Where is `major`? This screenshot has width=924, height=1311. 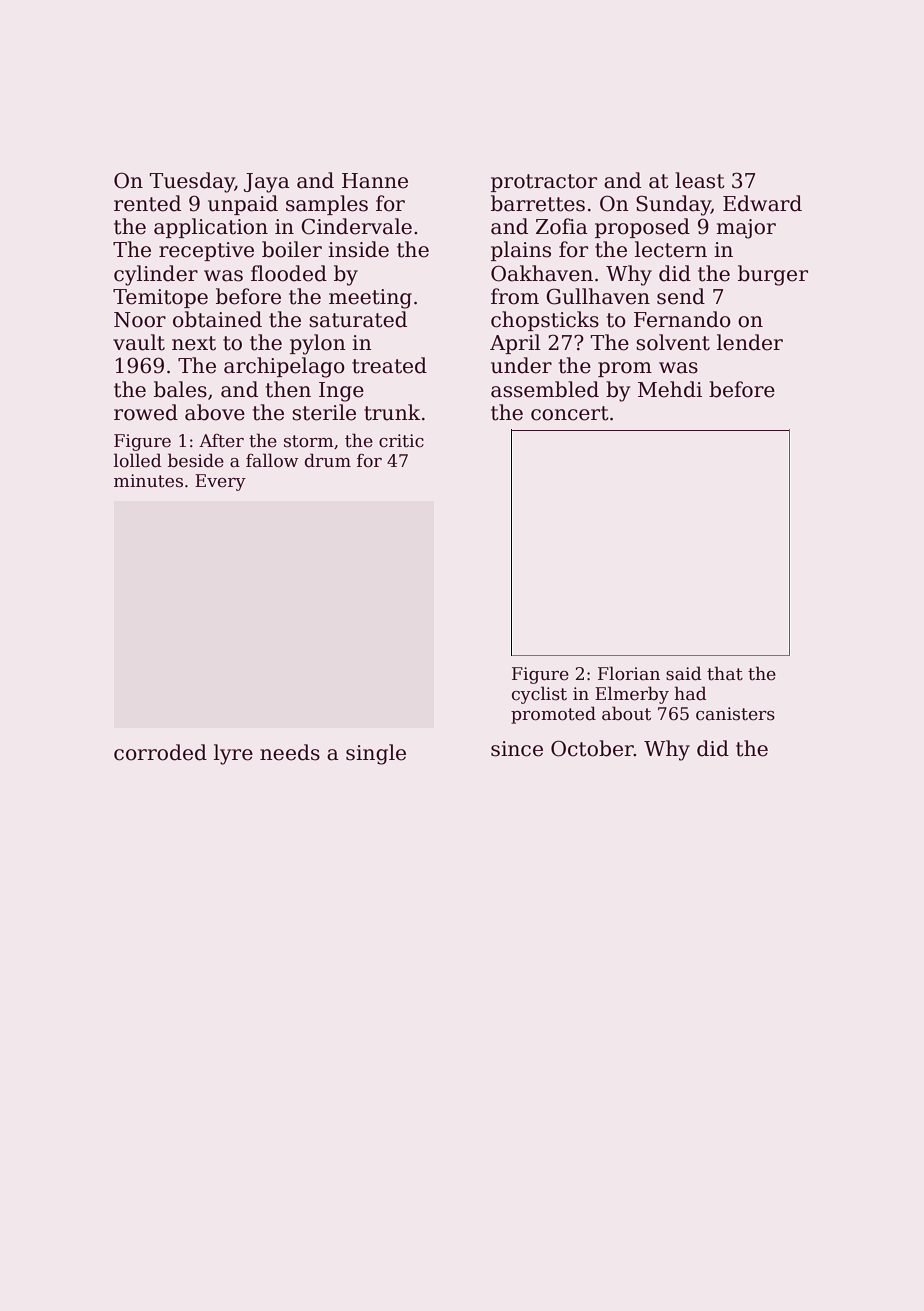 major is located at coordinates (746, 229).
